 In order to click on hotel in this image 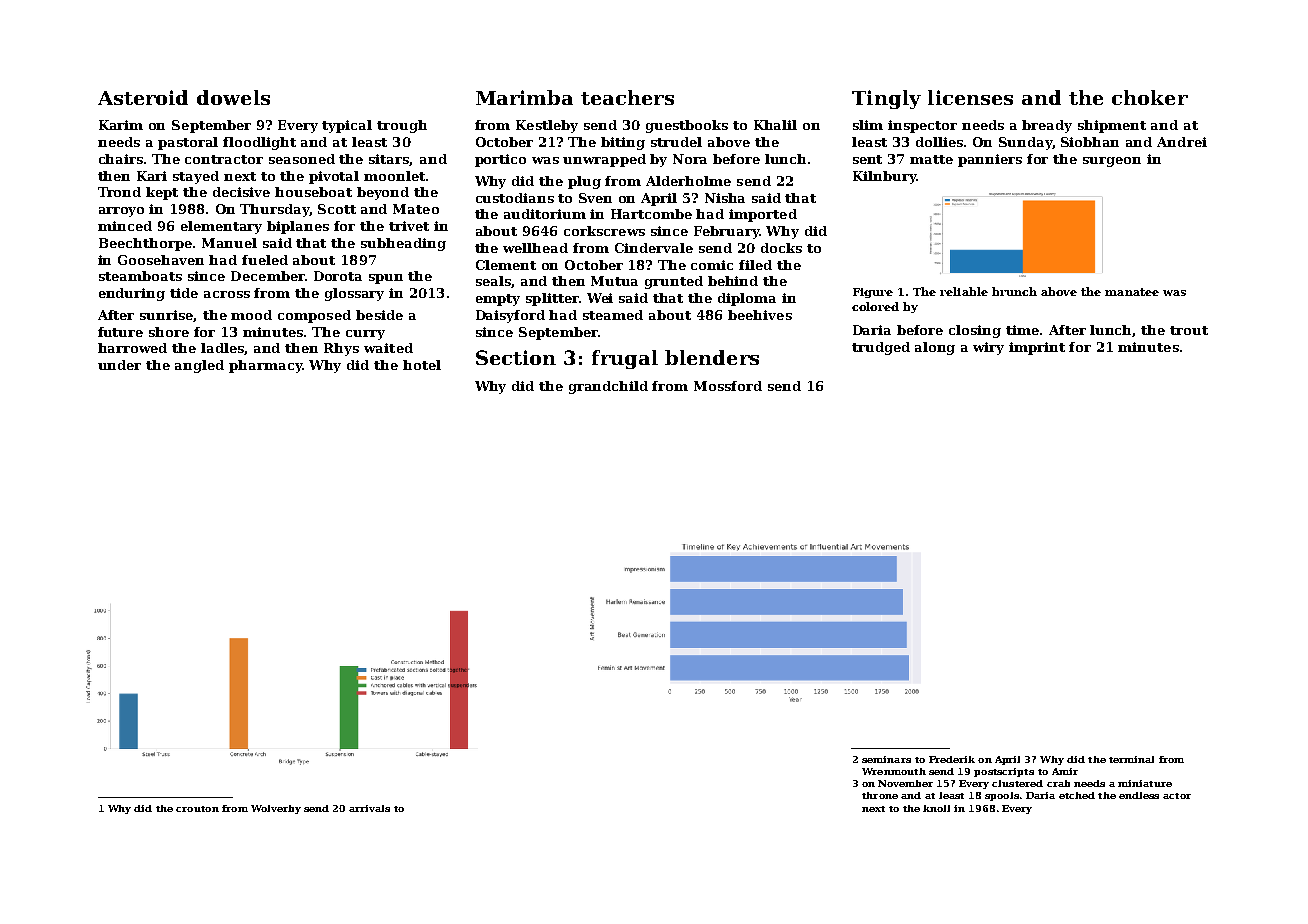, I will do `click(422, 365)`.
